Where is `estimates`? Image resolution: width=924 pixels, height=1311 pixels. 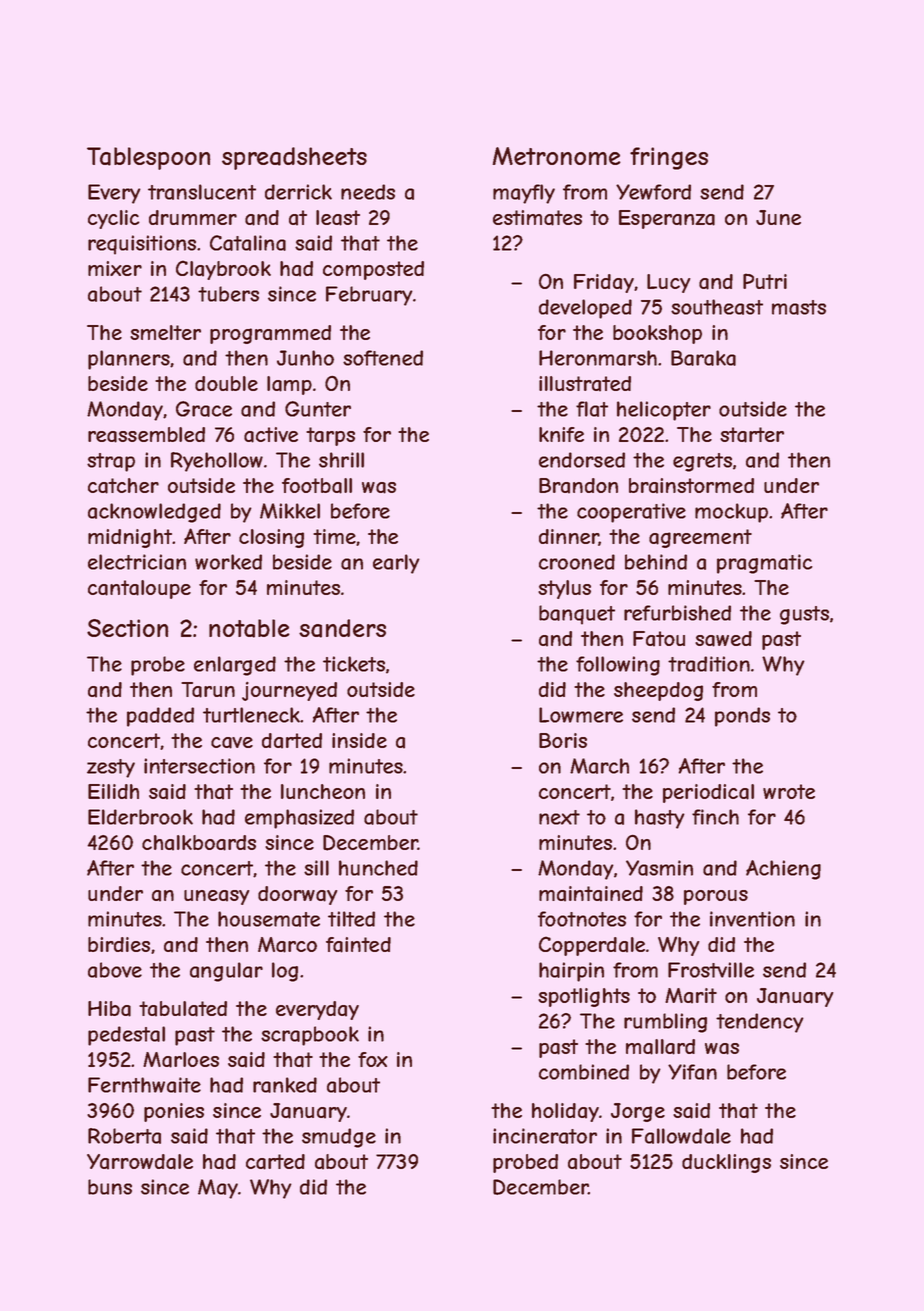
estimates is located at coordinates (537, 218).
